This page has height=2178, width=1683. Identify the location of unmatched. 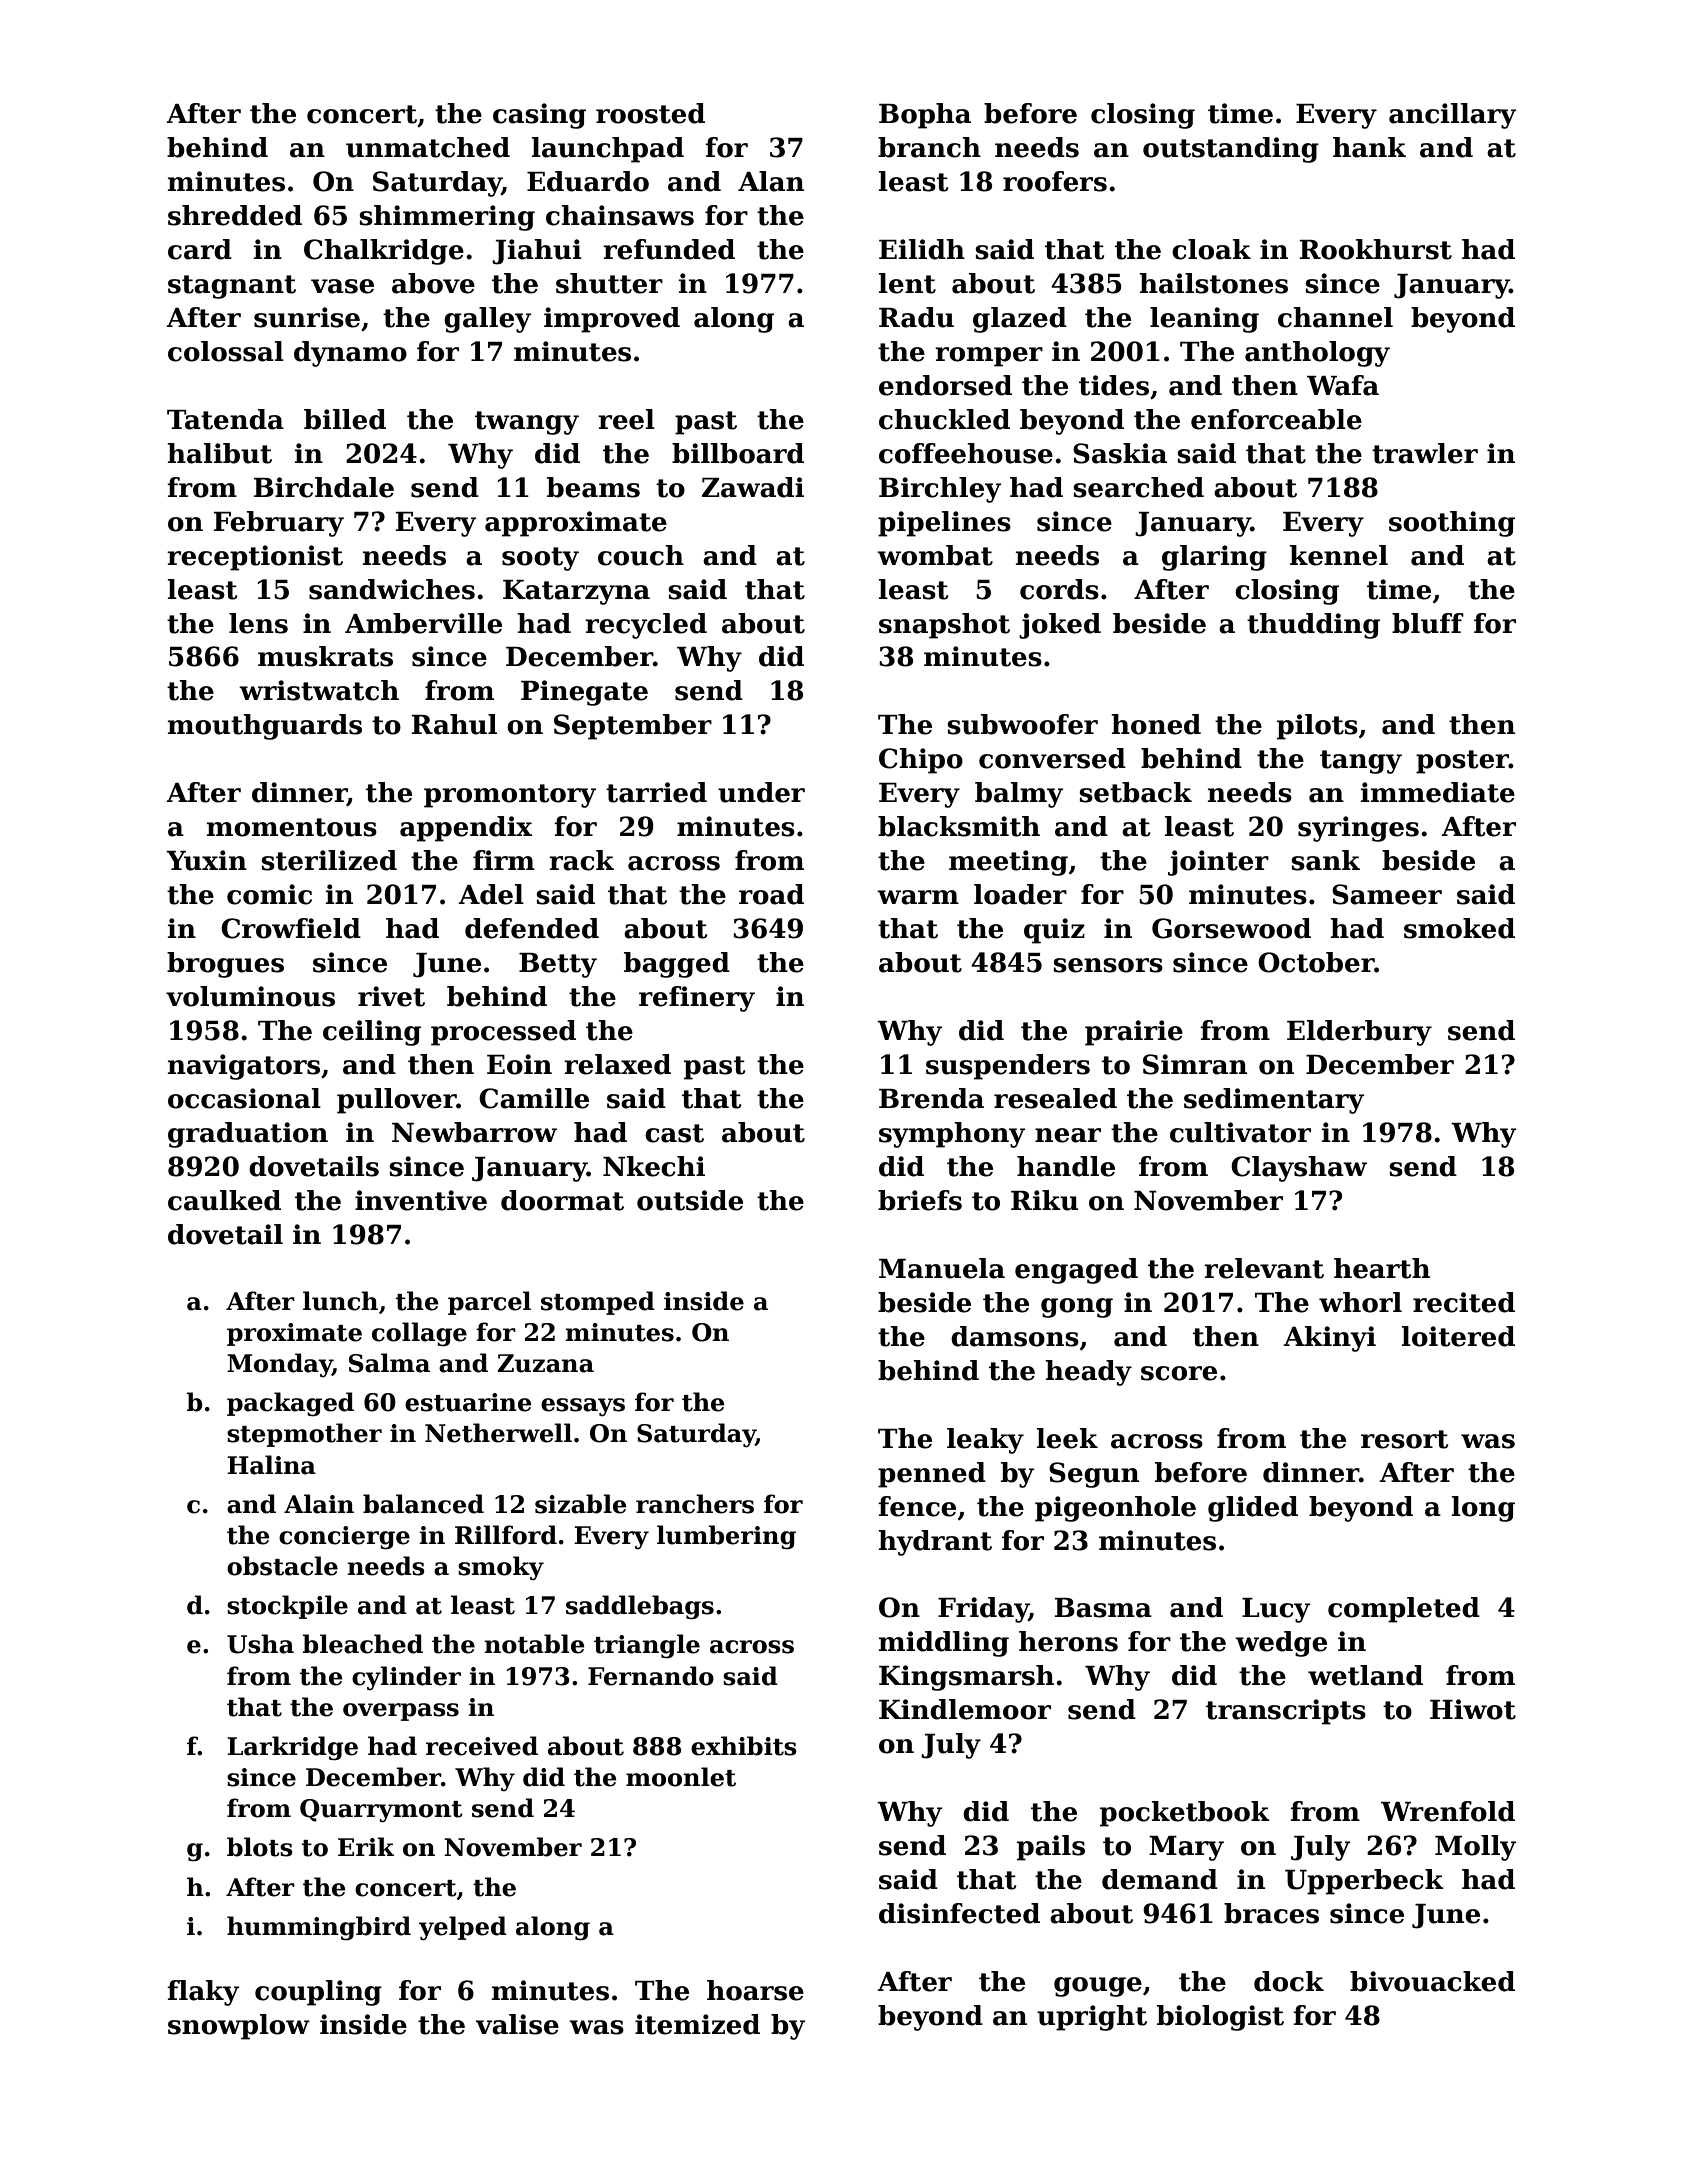
(428, 147).
